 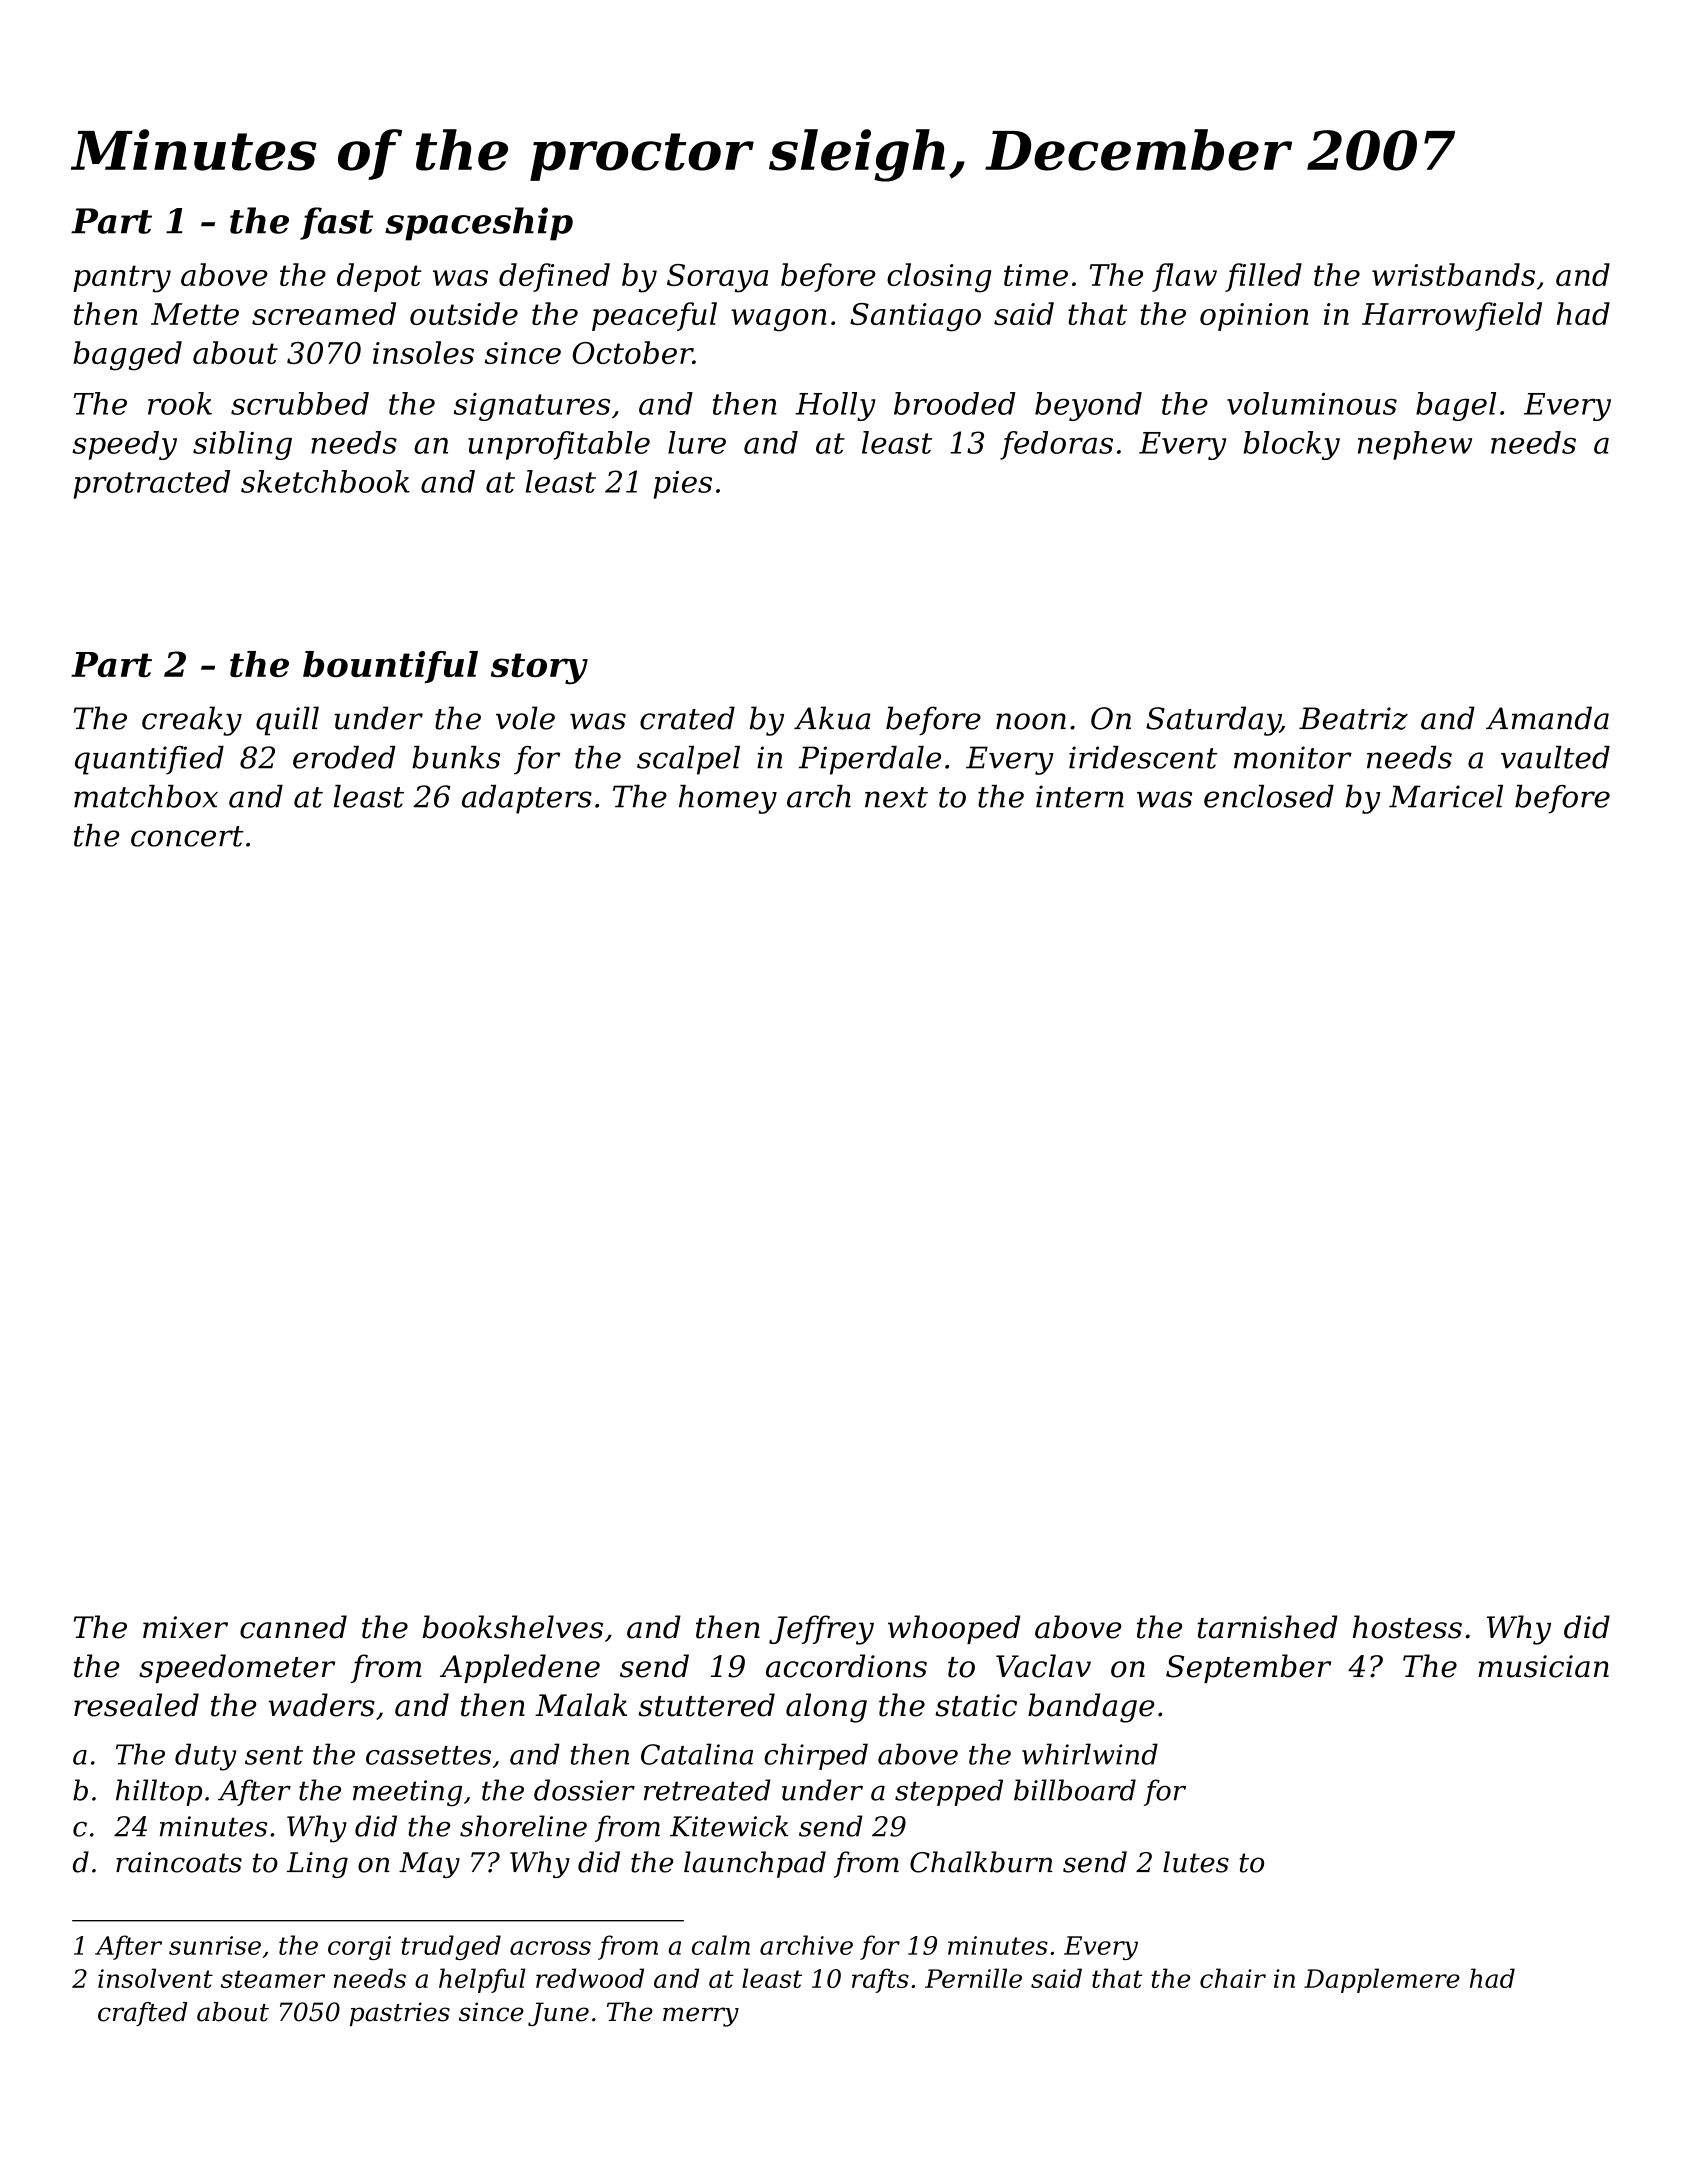 What do you see at coordinates (1056, 445) in the screenshot?
I see `fedoras` at bounding box center [1056, 445].
